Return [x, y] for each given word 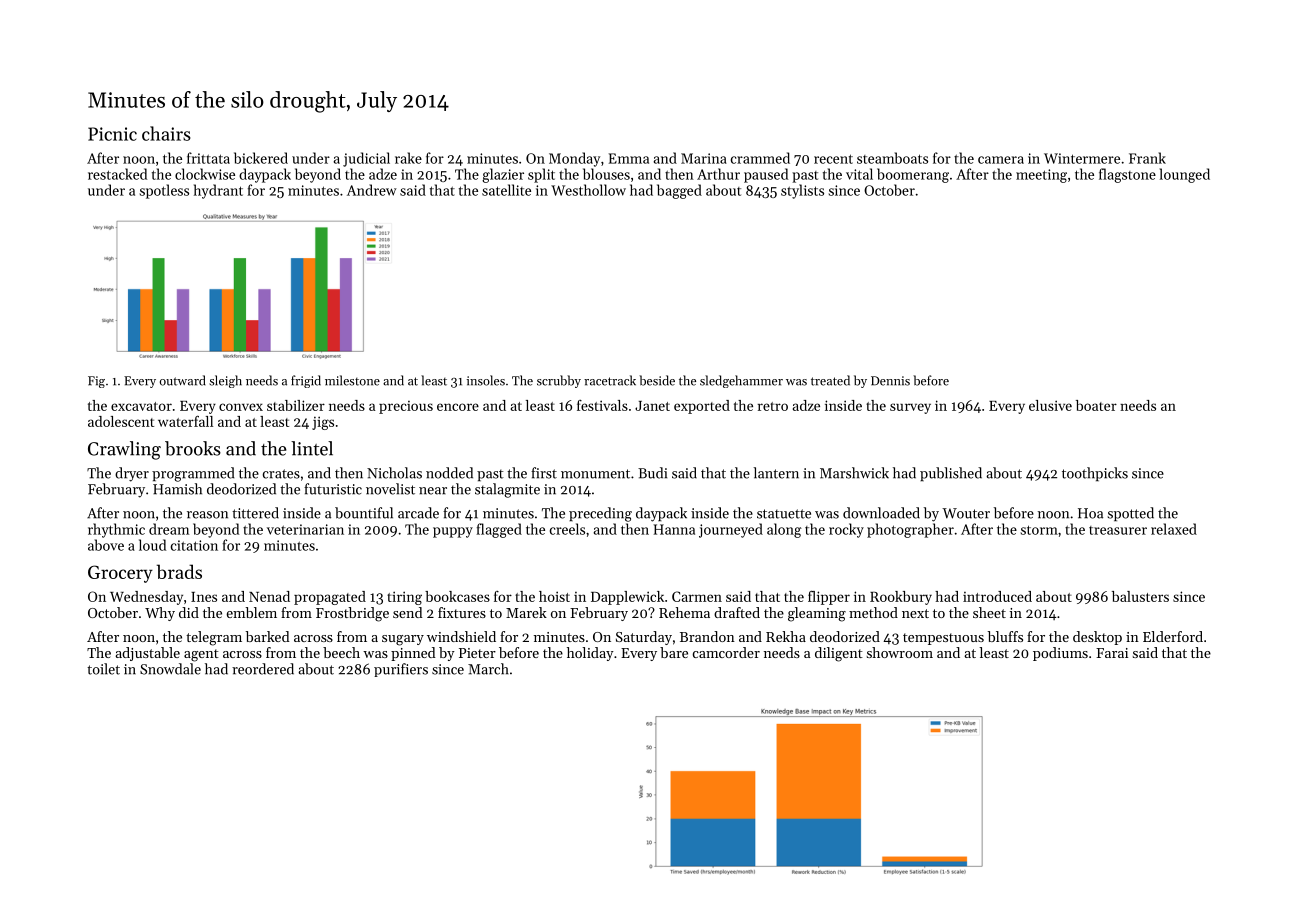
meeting [1041, 176]
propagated [330, 598]
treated [830, 380]
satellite [506, 190]
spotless [164, 191]
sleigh [225, 381]
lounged [1184, 175]
